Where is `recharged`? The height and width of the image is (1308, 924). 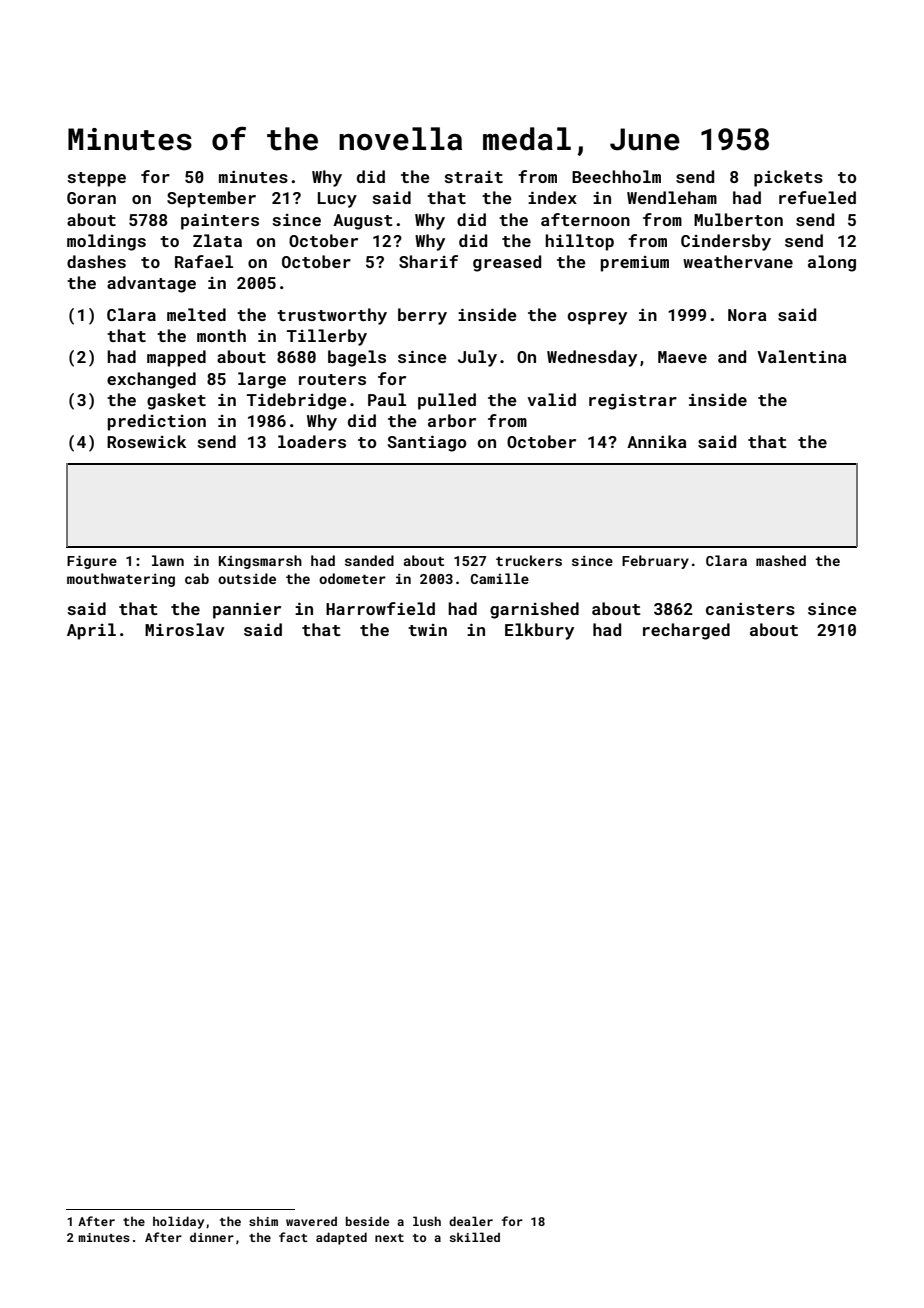
recharged is located at coordinates (686, 631).
